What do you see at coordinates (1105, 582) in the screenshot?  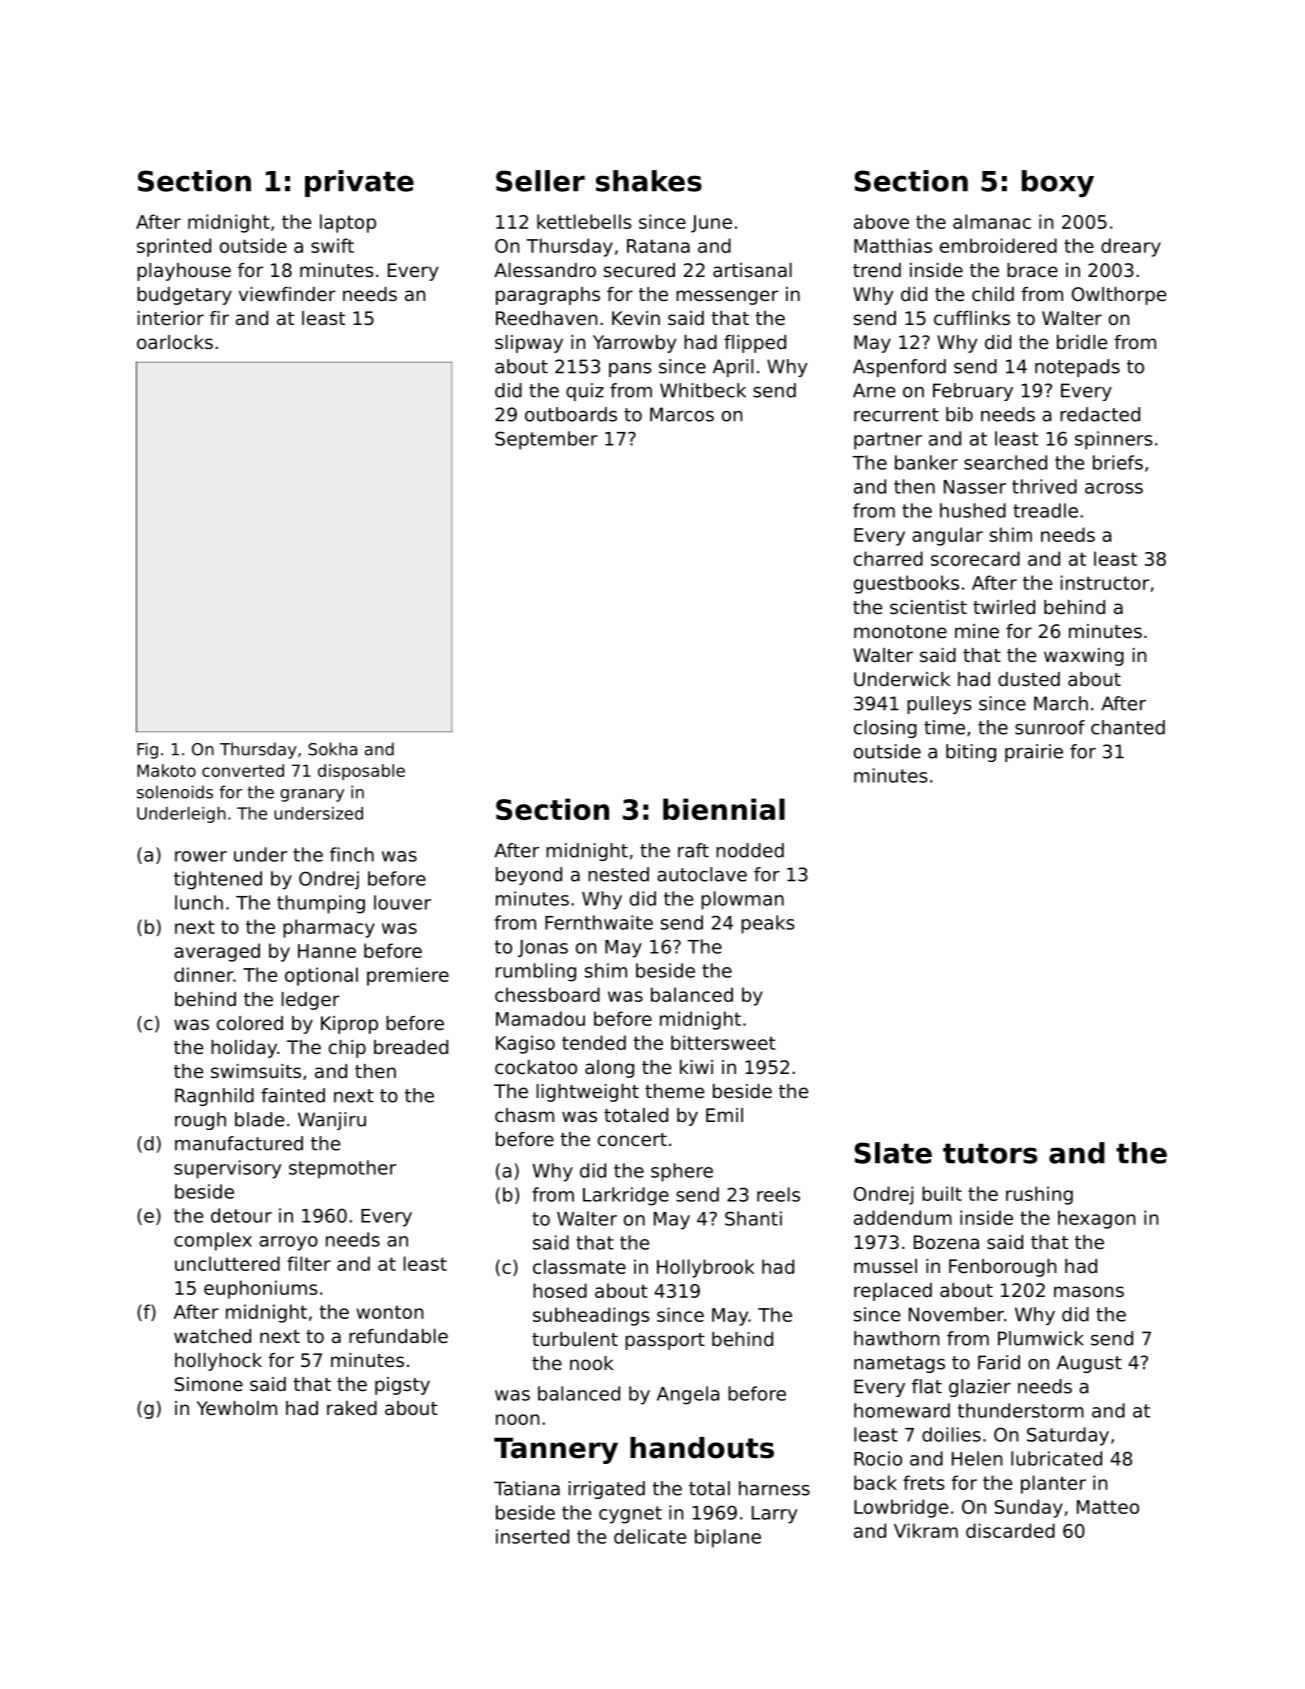 I see `instructor` at bounding box center [1105, 582].
